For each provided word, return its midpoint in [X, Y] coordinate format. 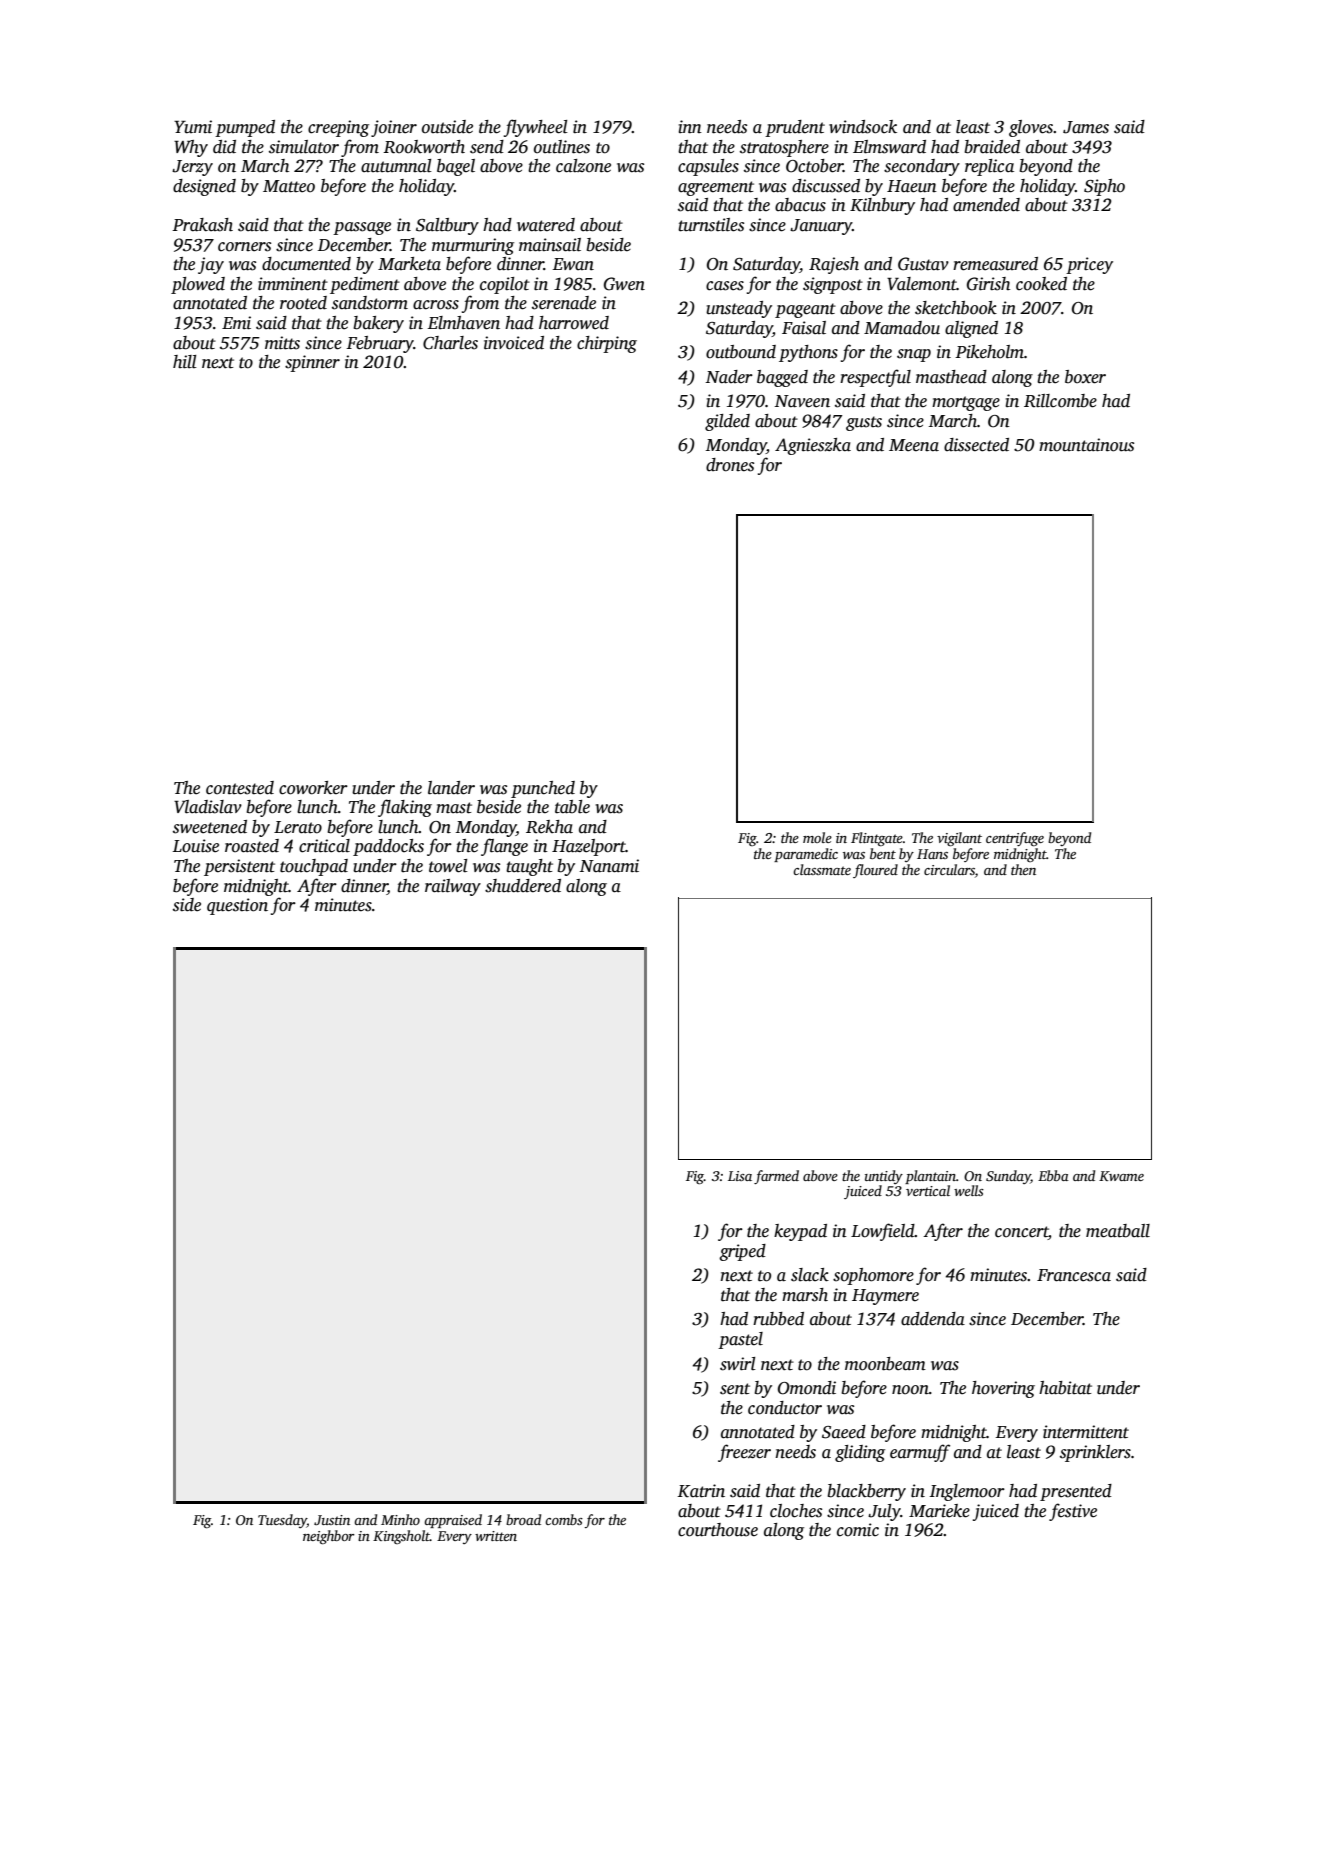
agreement [716, 188]
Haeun [912, 186]
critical [324, 846]
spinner [312, 363]
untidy [884, 1177]
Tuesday [282, 1521]
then [1023, 869]
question [237, 906]
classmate [822, 869]
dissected [976, 445]
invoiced [514, 343]
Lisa [740, 1176]
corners [244, 247]
